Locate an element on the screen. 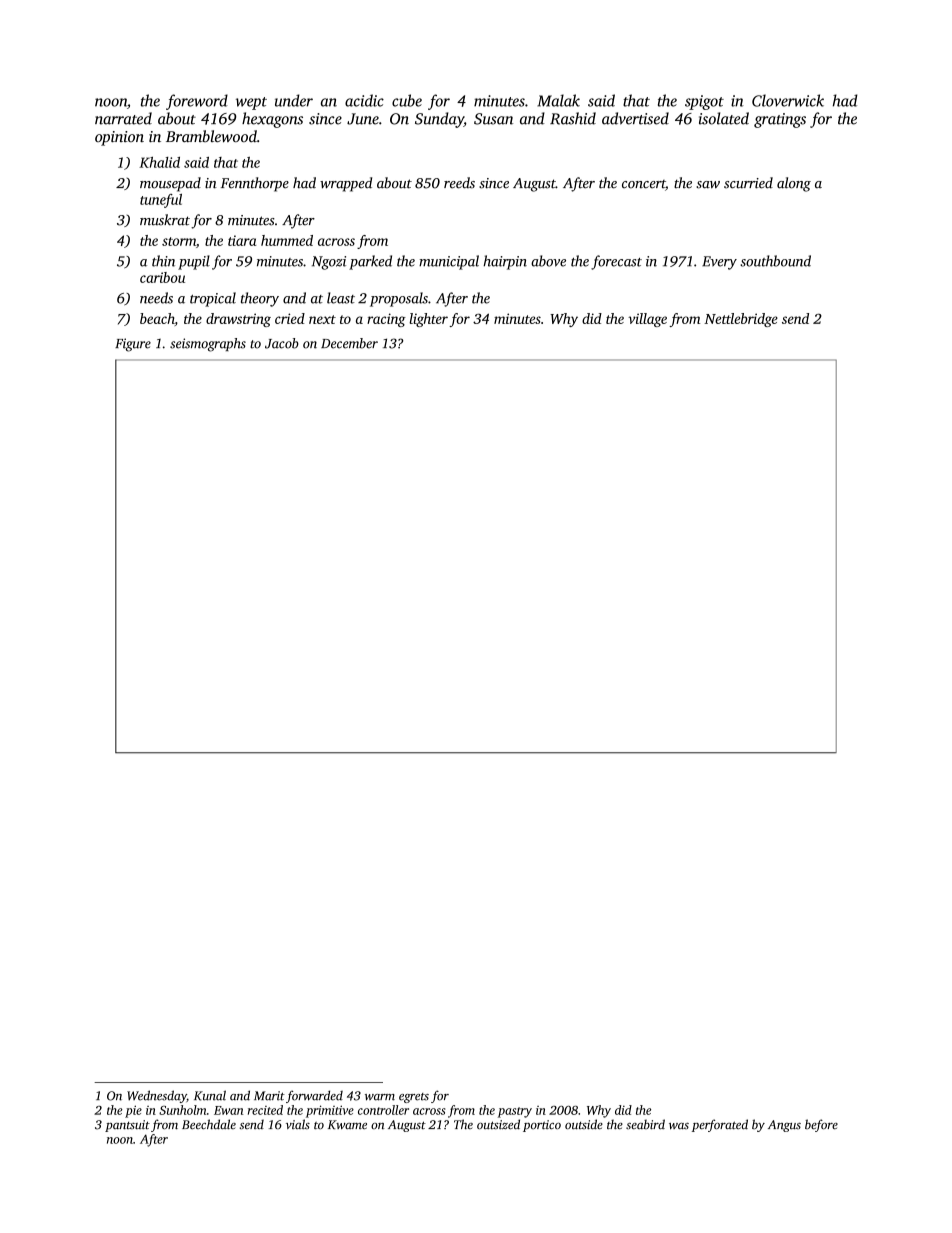 The width and height of the screenshot is (952, 1233). Nettlebridge is located at coordinates (741, 320).
